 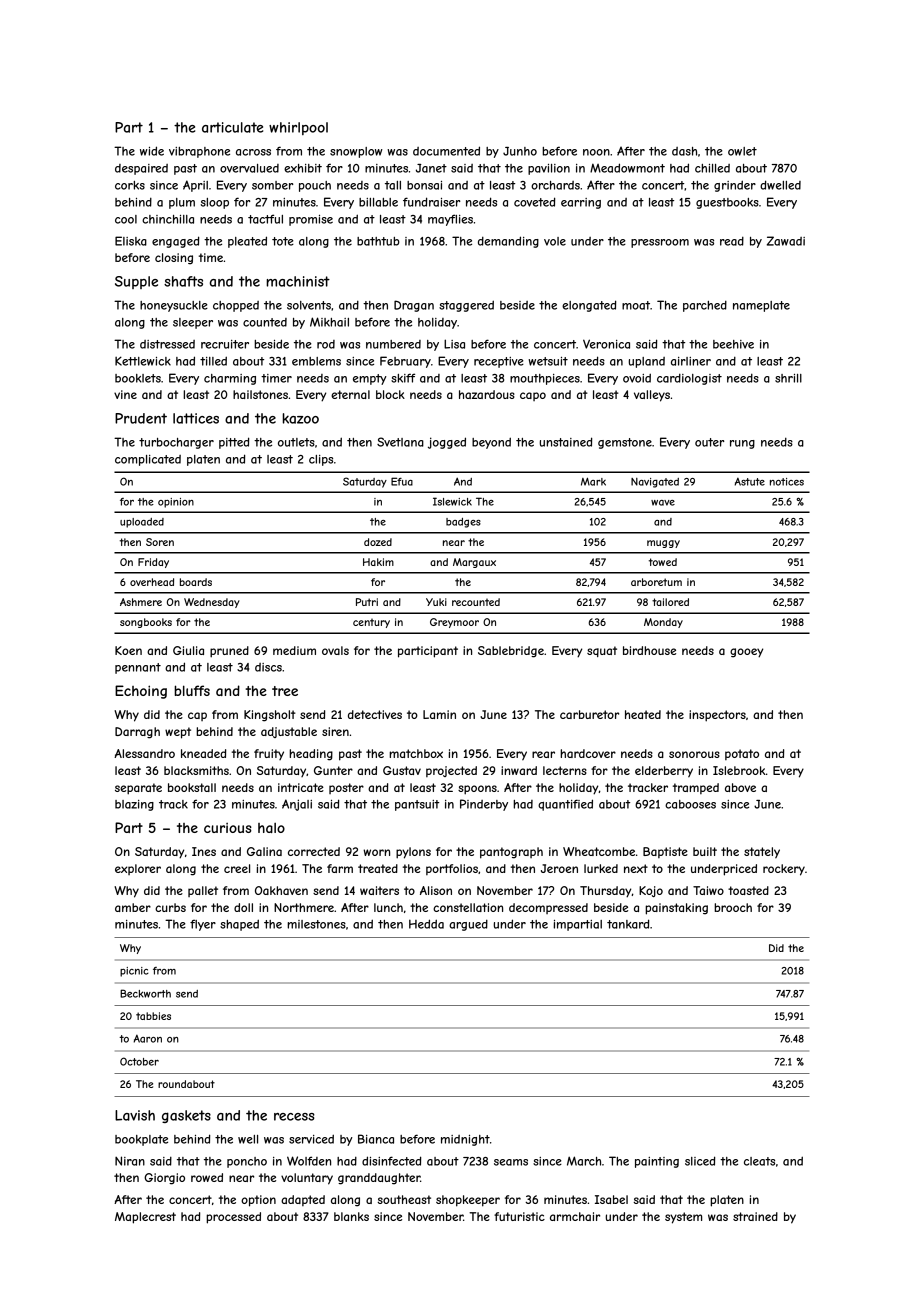 I want to click on Bianca, so click(x=376, y=1139).
